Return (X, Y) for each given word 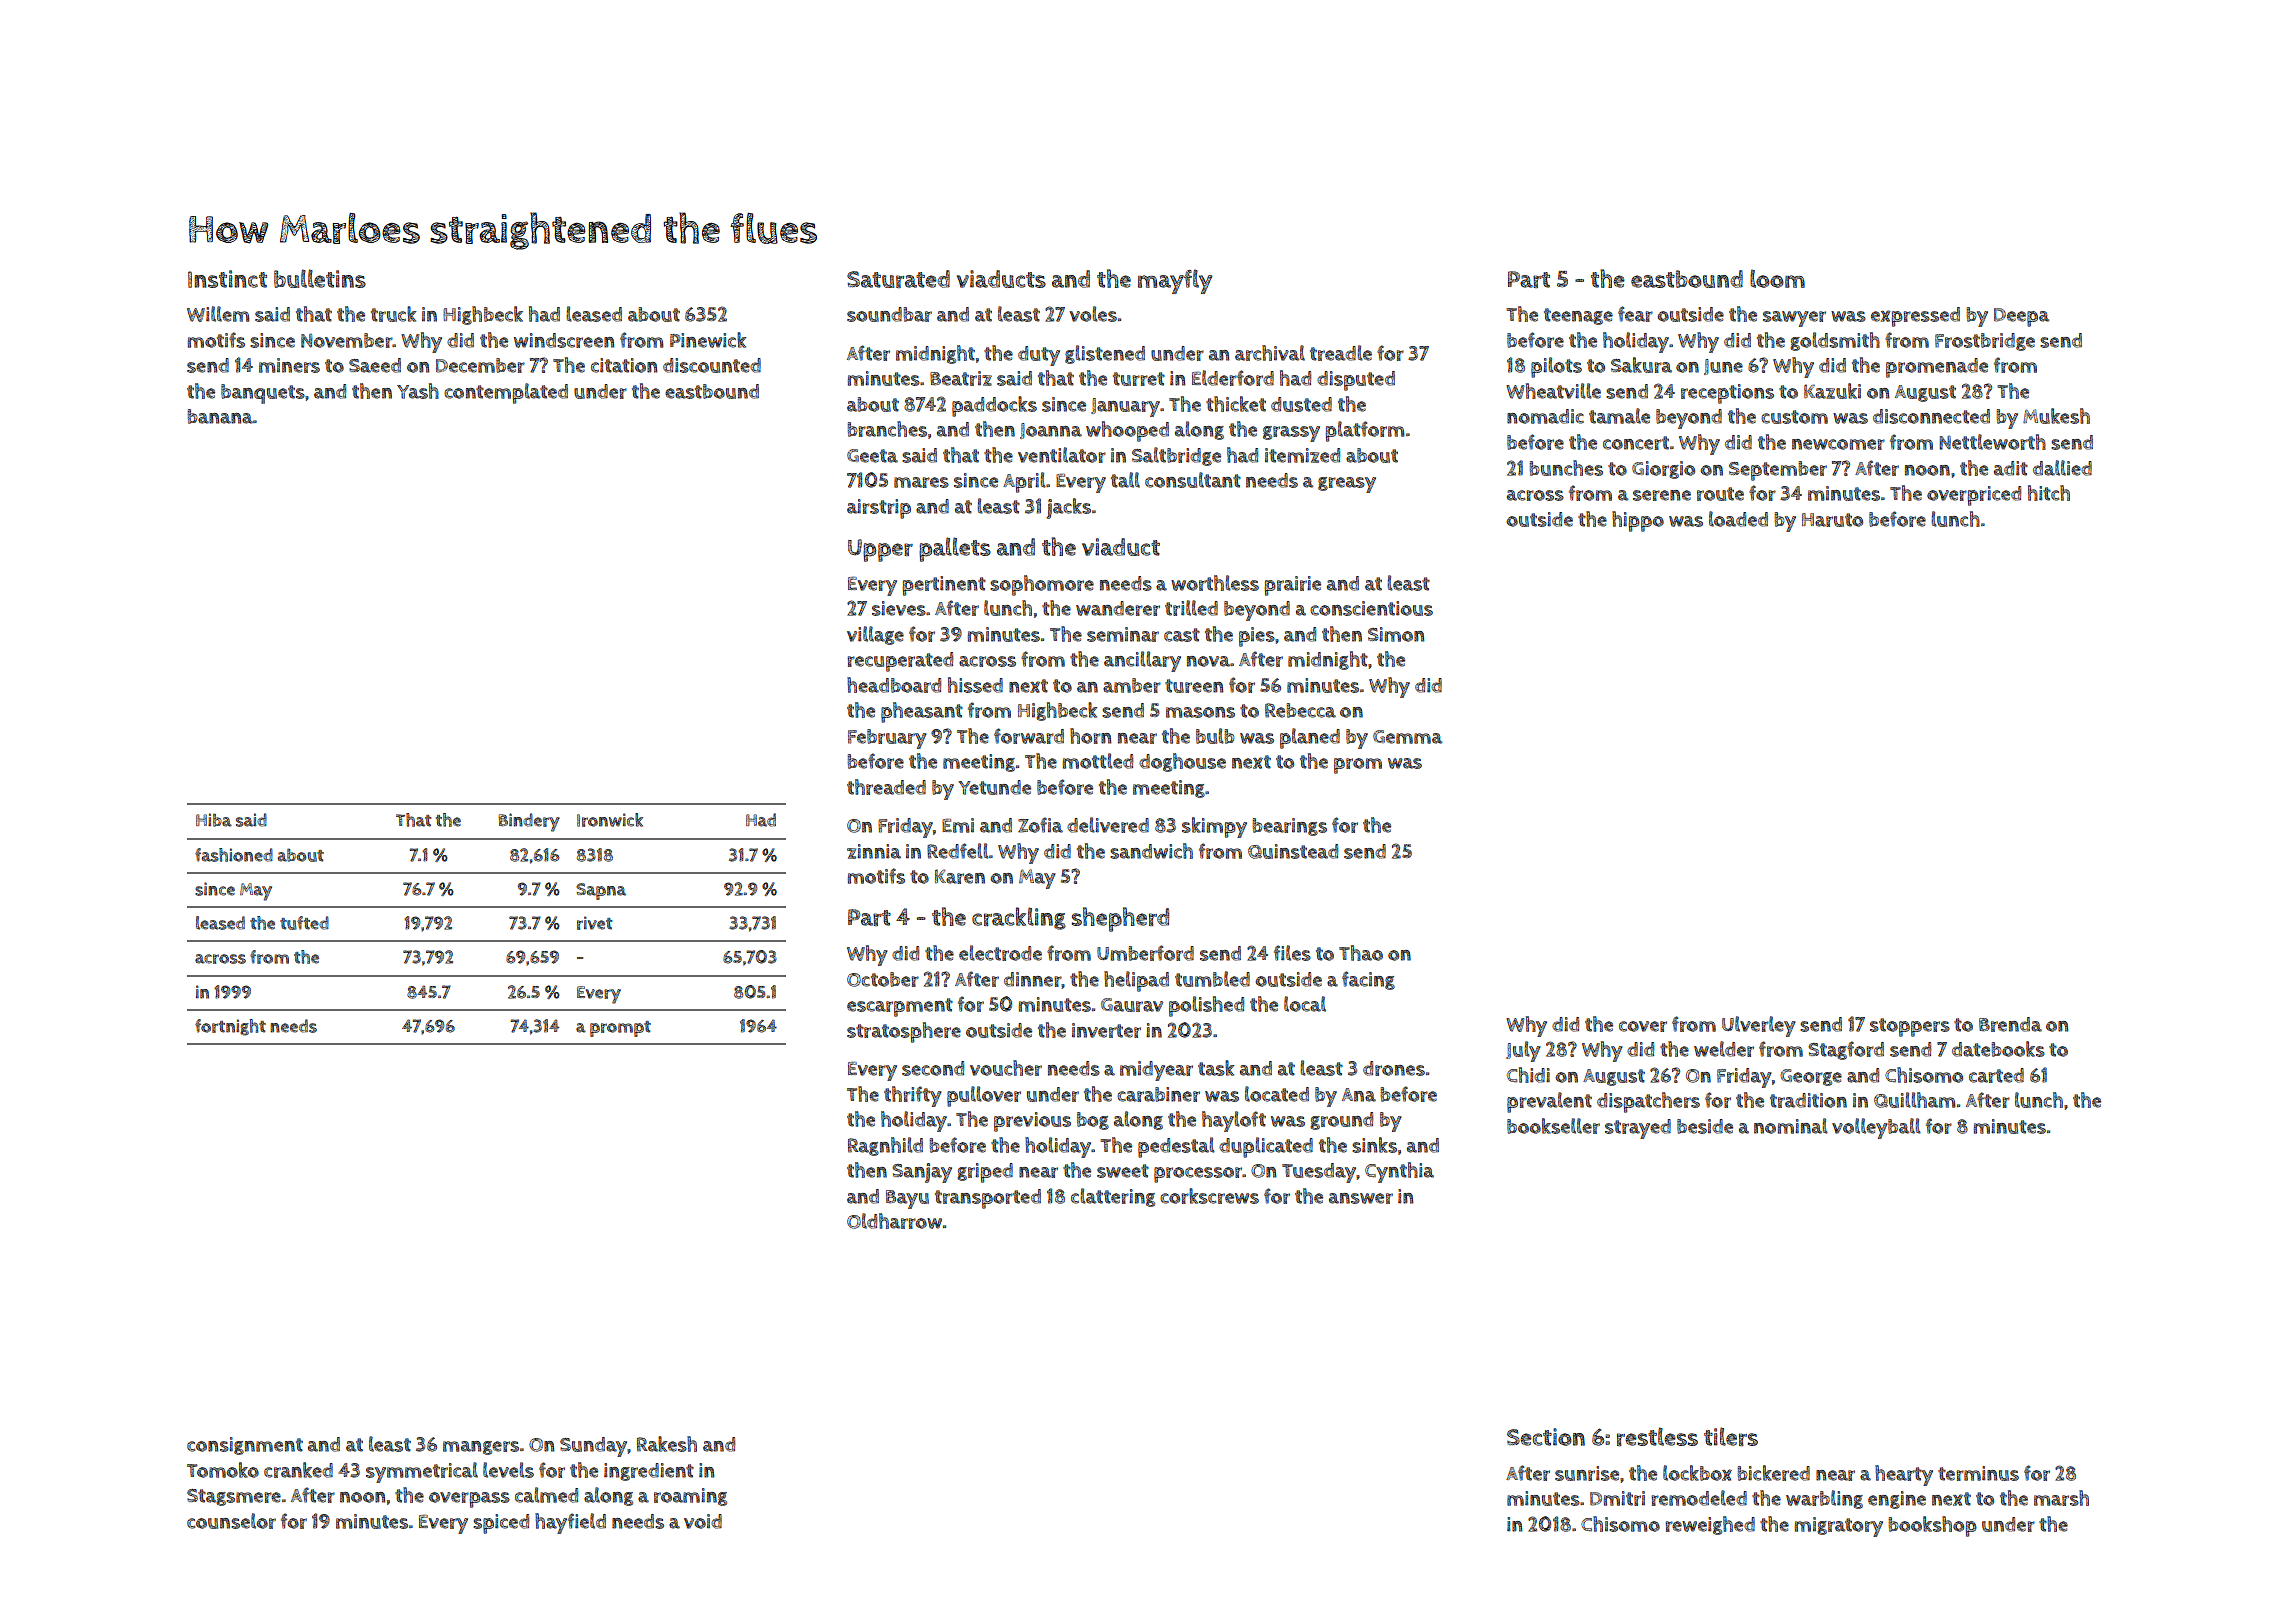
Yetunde (994, 787)
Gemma (1407, 737)
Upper (880, 550)
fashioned (234, 855)
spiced (501, 1524)
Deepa (2021, 317)
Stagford (1846, 1050)
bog (1093, 1121)
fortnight (230, 1027)
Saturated (898, 279)
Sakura (1641, 365)
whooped (1127, 431)
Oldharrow (894, 1221)
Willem (218, 314)
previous (1032, 1122)
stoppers (1910, 1027)
